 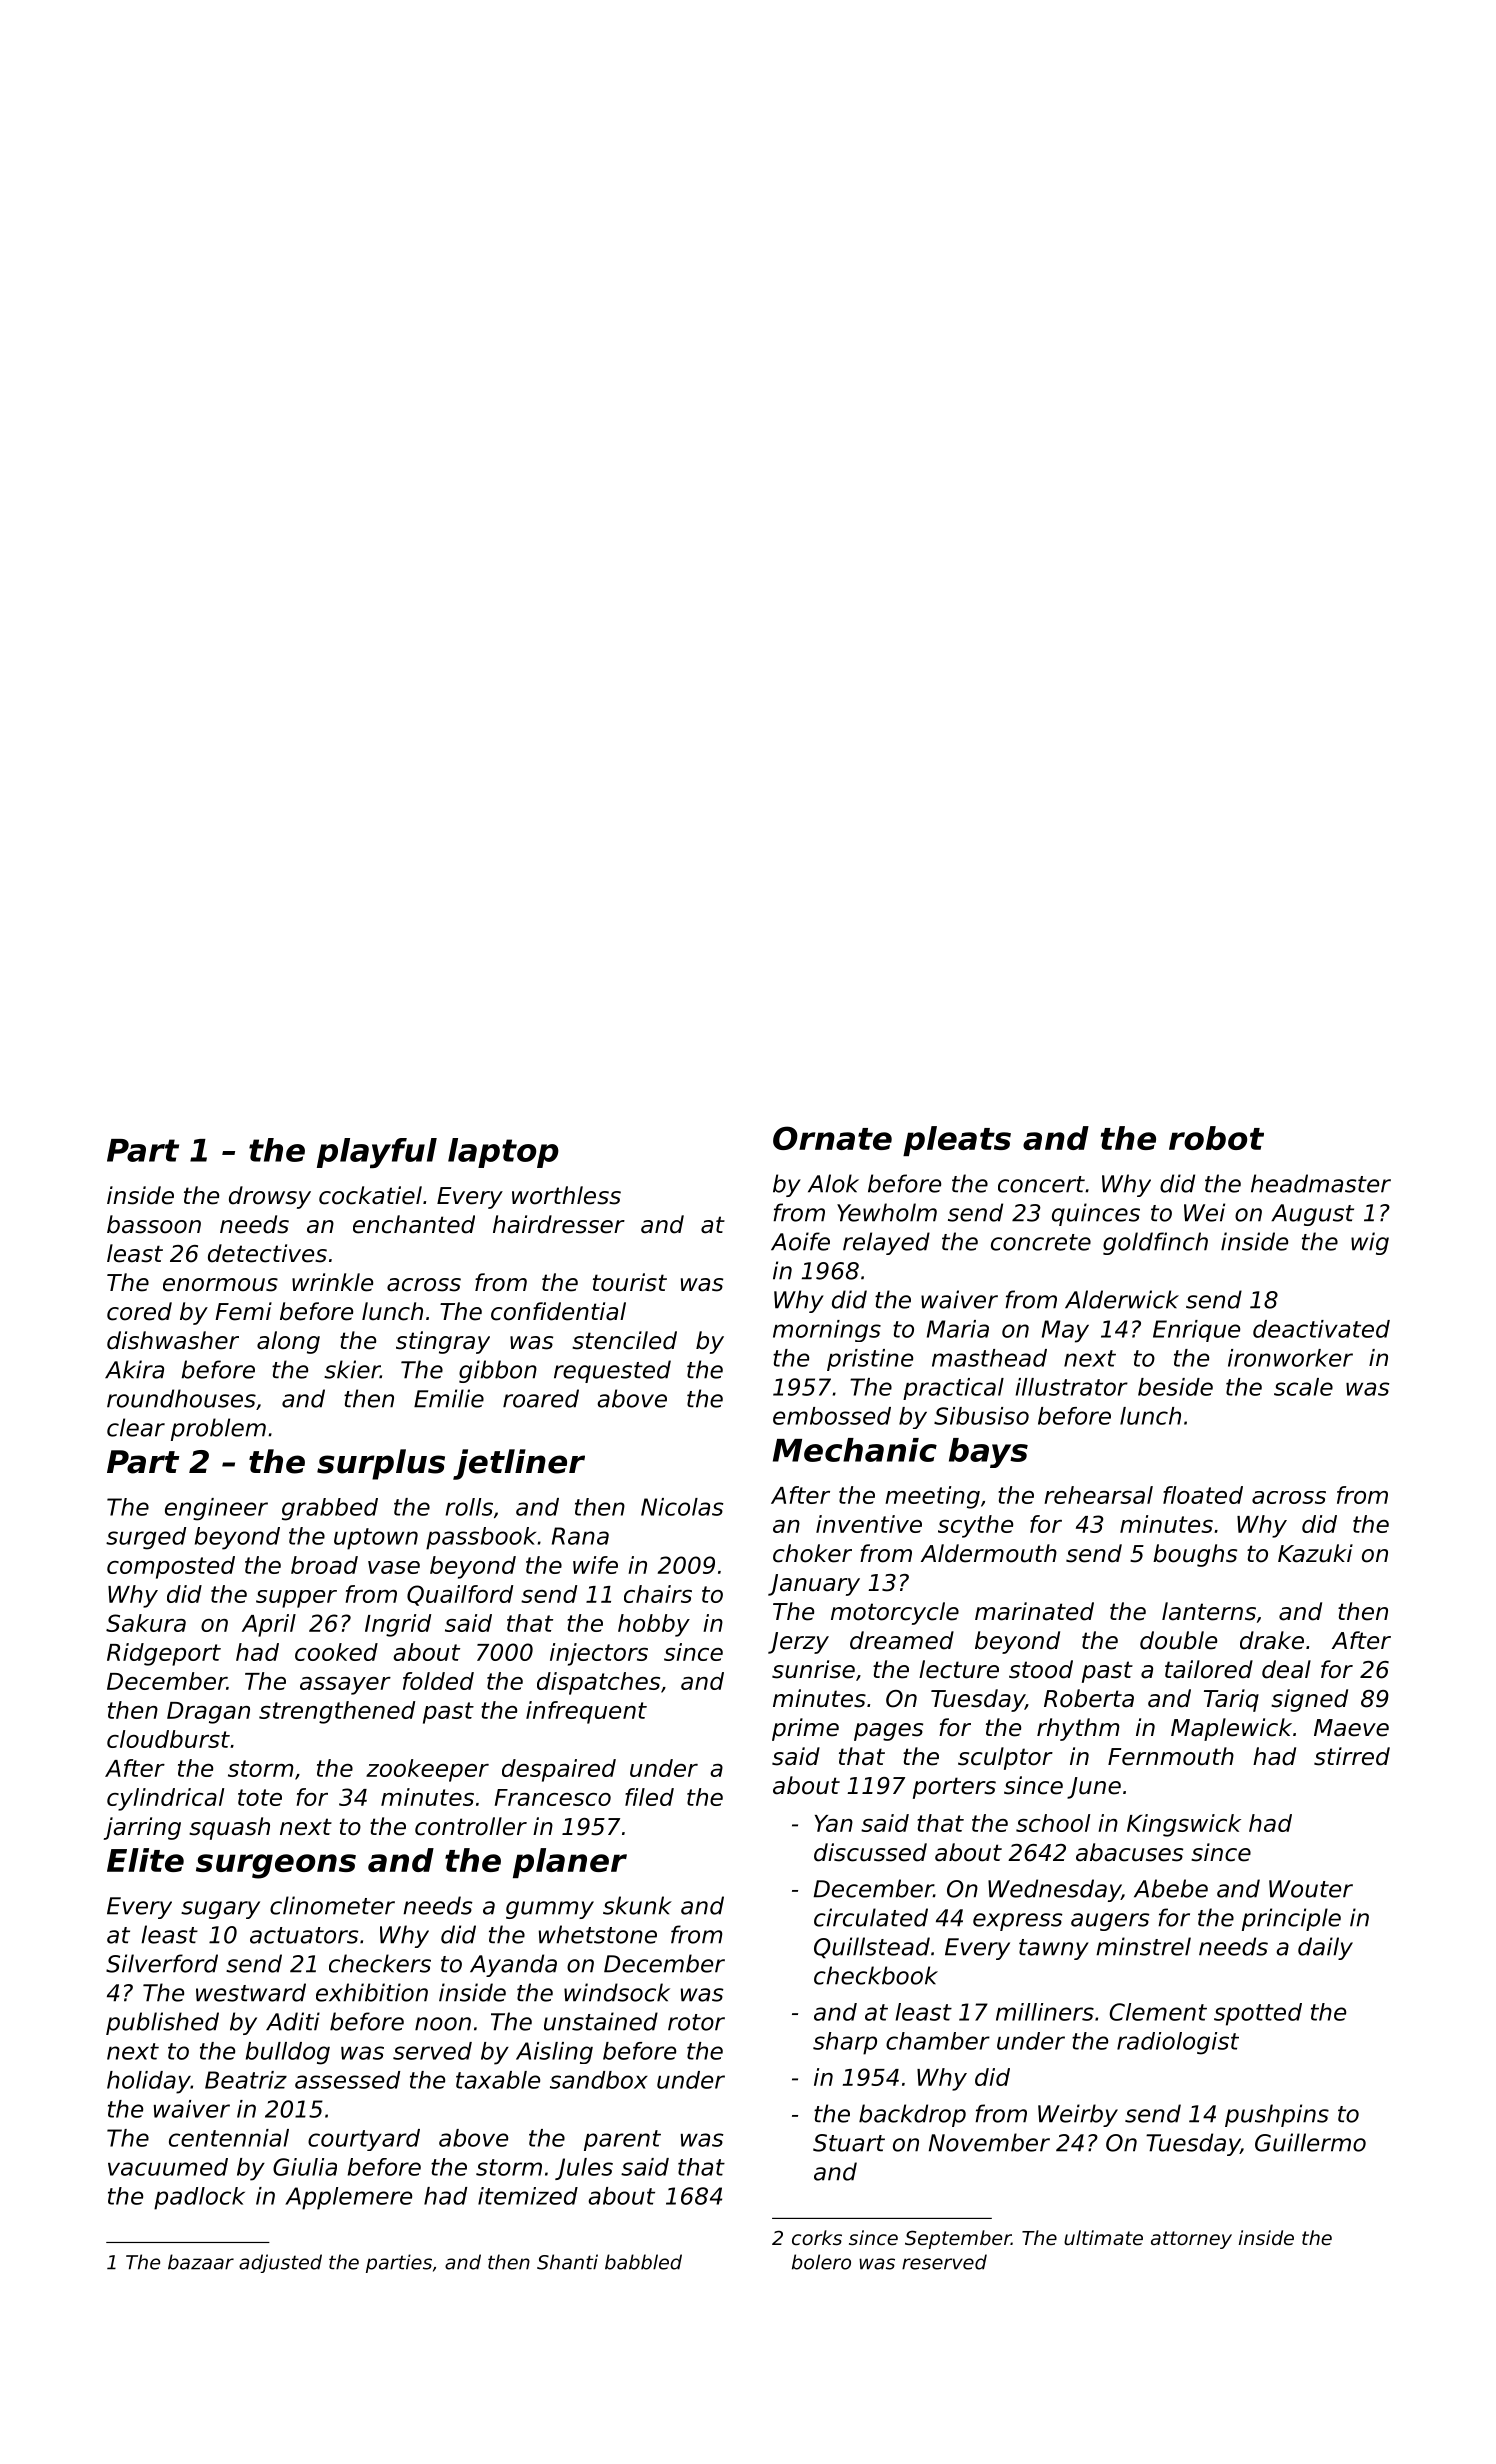 I want to click on robot, so click(x=1216, y=1138).
